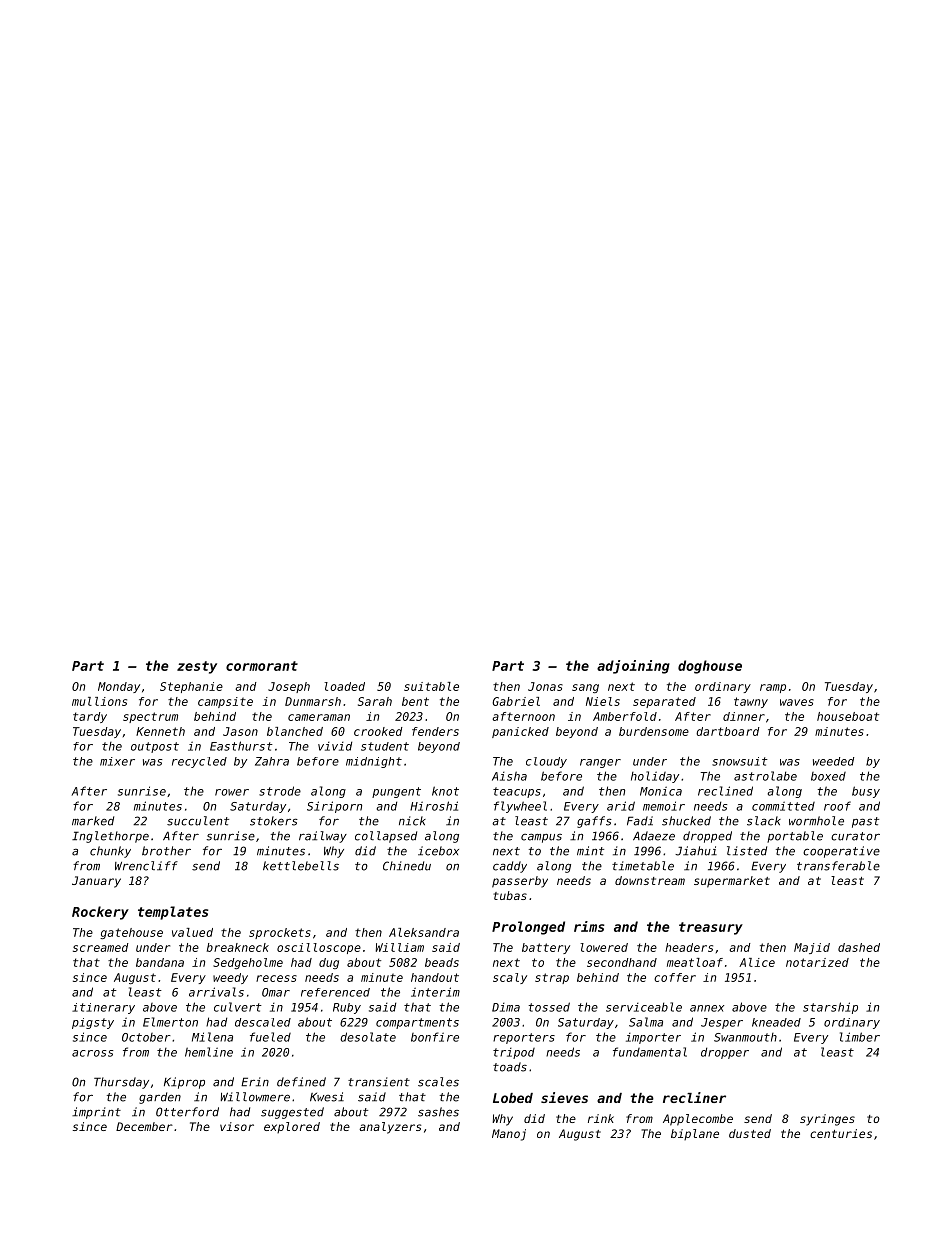 Image resolution: width=952 pixels, height=1233 pixels. What do you see at coordinates (773, 688) in the screenshot?
I see `ramp` at bounding box center [773, 688].
